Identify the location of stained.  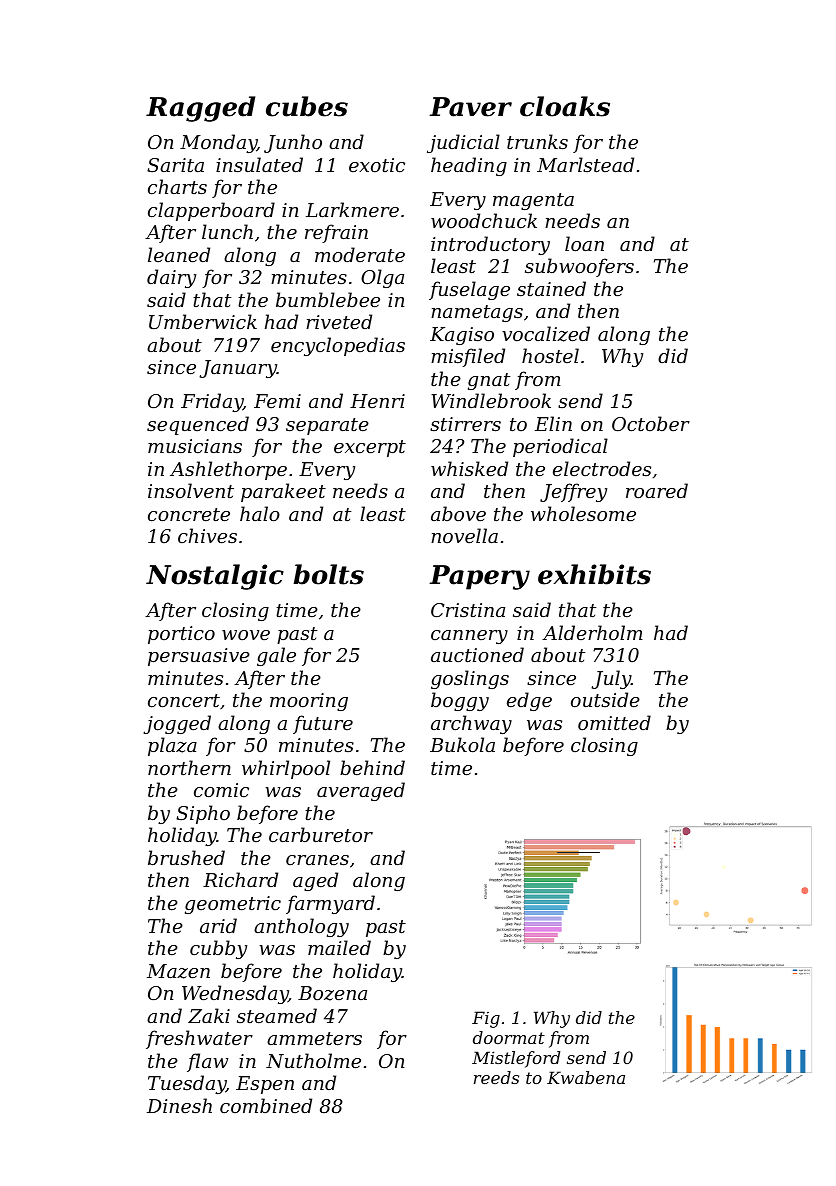
(551, 288).
